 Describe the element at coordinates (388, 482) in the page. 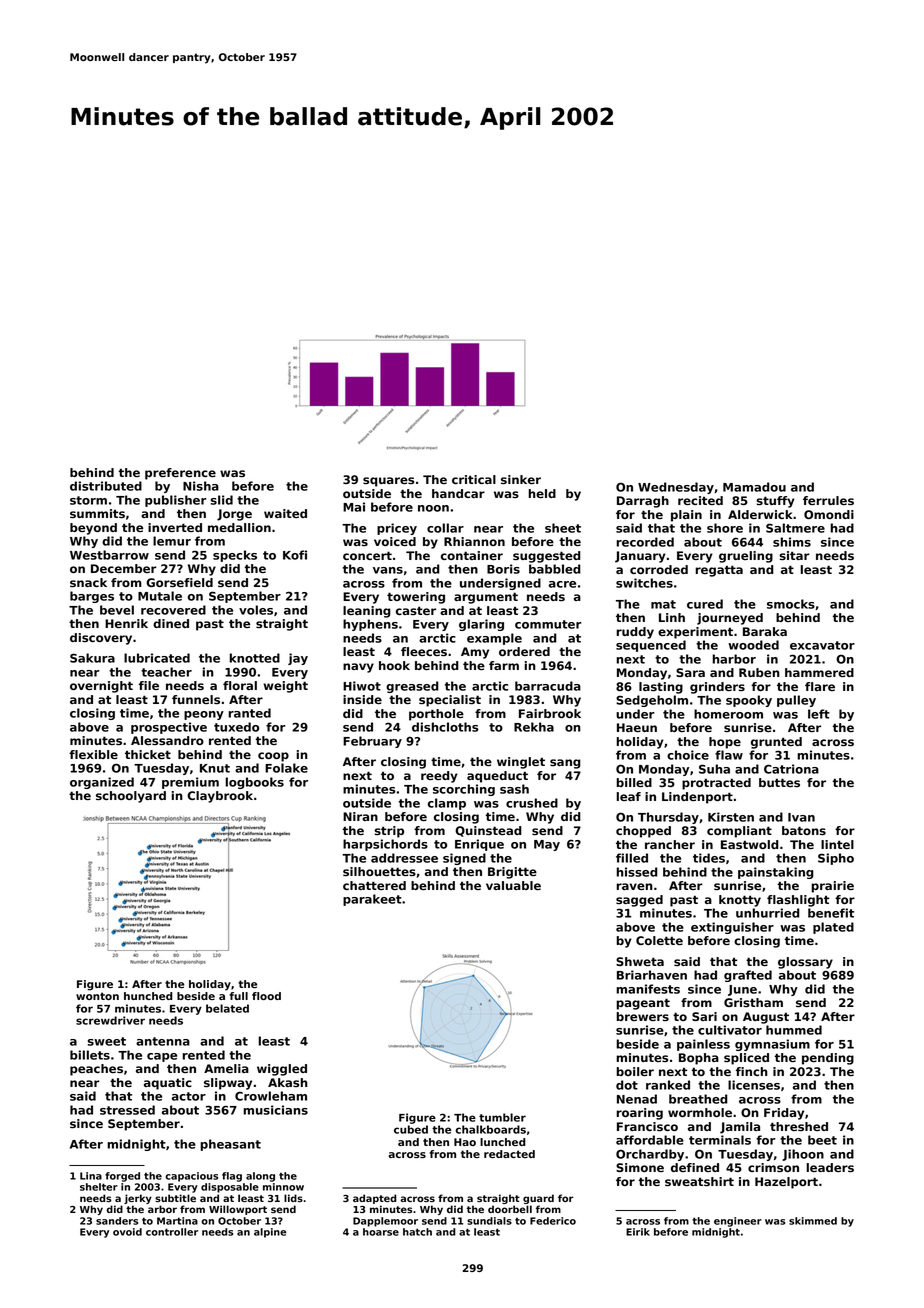

I see `squares` at that location.
